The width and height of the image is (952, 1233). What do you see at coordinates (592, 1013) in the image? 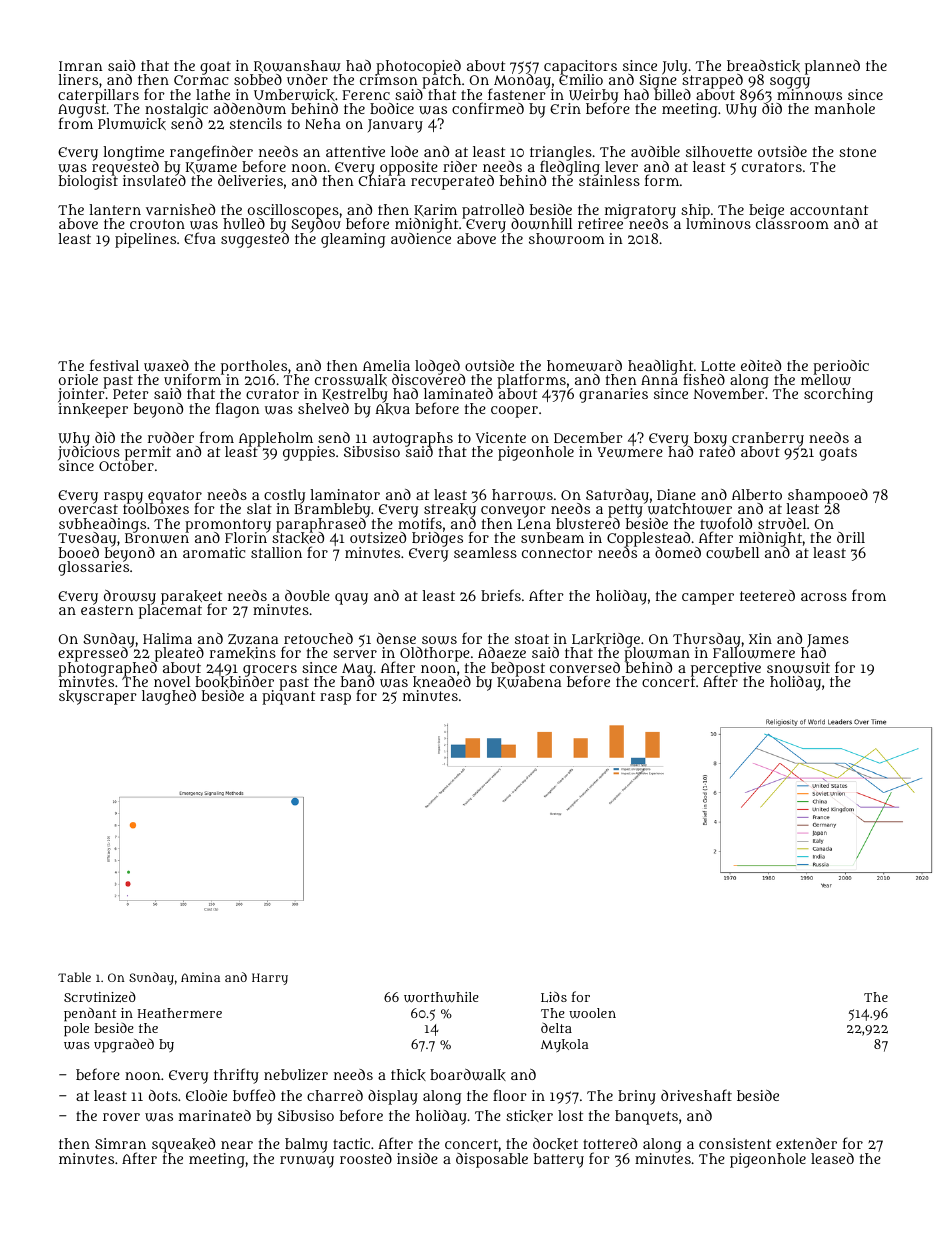
I see `woolen` at bounding box center [592, 1013].
